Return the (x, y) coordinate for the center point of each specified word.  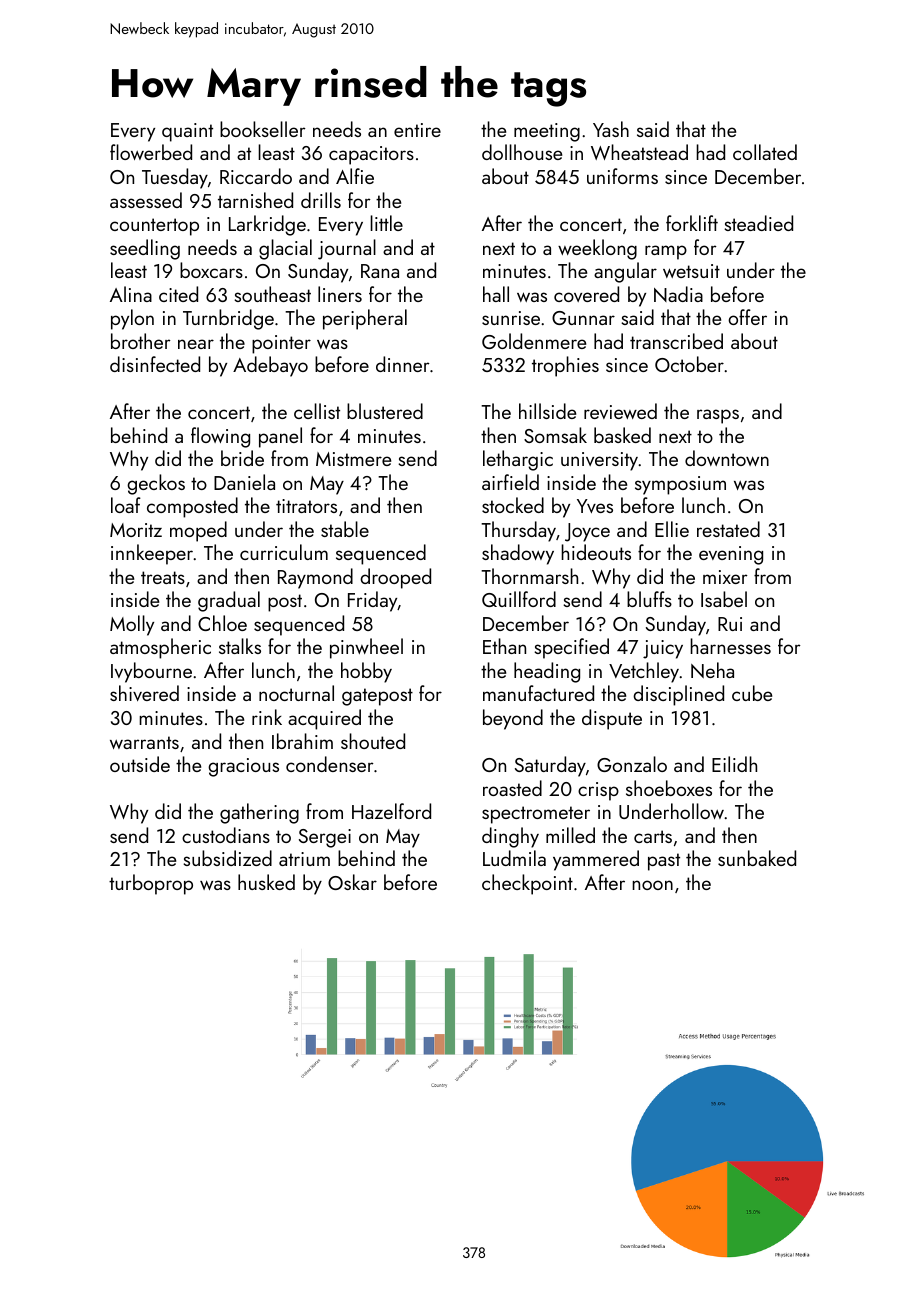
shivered (144, 693)
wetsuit (691, 271)
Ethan (504, 646)
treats (163, 577)
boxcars (211, 270)
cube (752, 693)
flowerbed (151, 152)
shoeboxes (669, 788)
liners (340, 294)
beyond (513, 719)
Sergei (325, 838)
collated (765, 152)
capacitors (371, 155)
